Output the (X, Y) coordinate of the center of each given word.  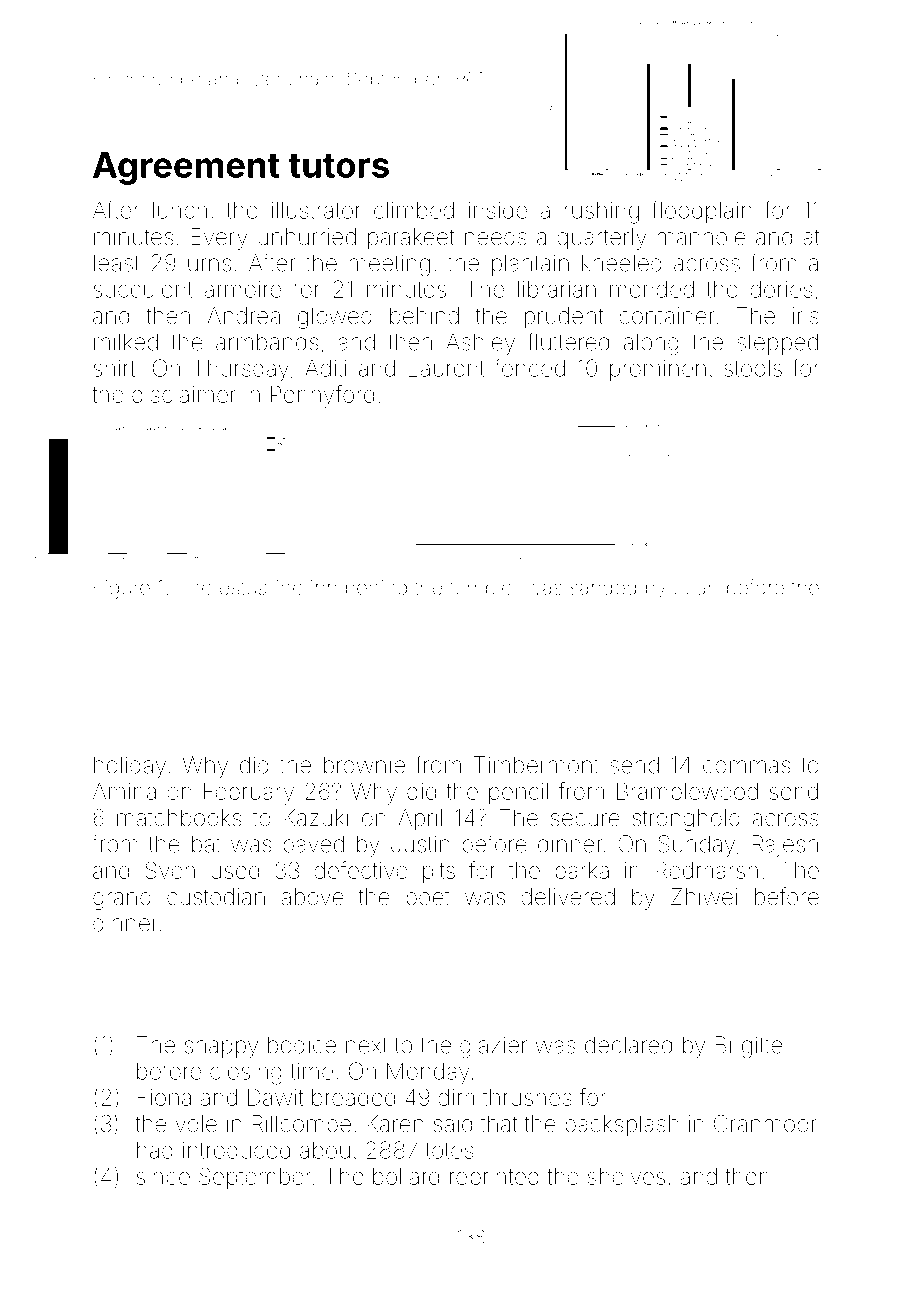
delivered (568, 897)
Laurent (446, 368)
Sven (170, 870)
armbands (267, 342)
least (116, 263)
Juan (696, 587)
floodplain (702, 212)
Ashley (480, 344)
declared (628, 1045)
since (163, 1176)
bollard (406, 1176)
